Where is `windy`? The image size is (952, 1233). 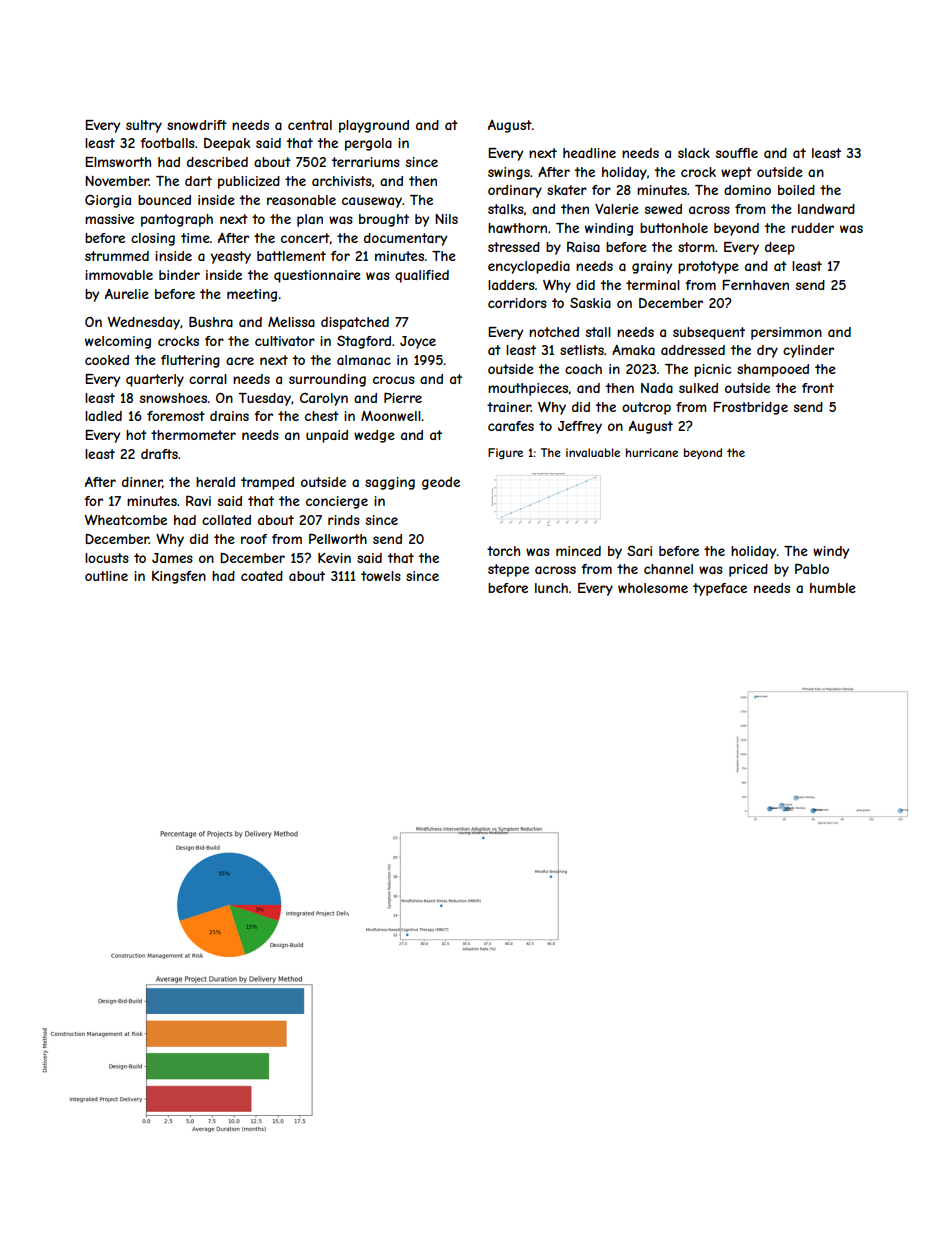
windy is located at coordinates (831, 552).
